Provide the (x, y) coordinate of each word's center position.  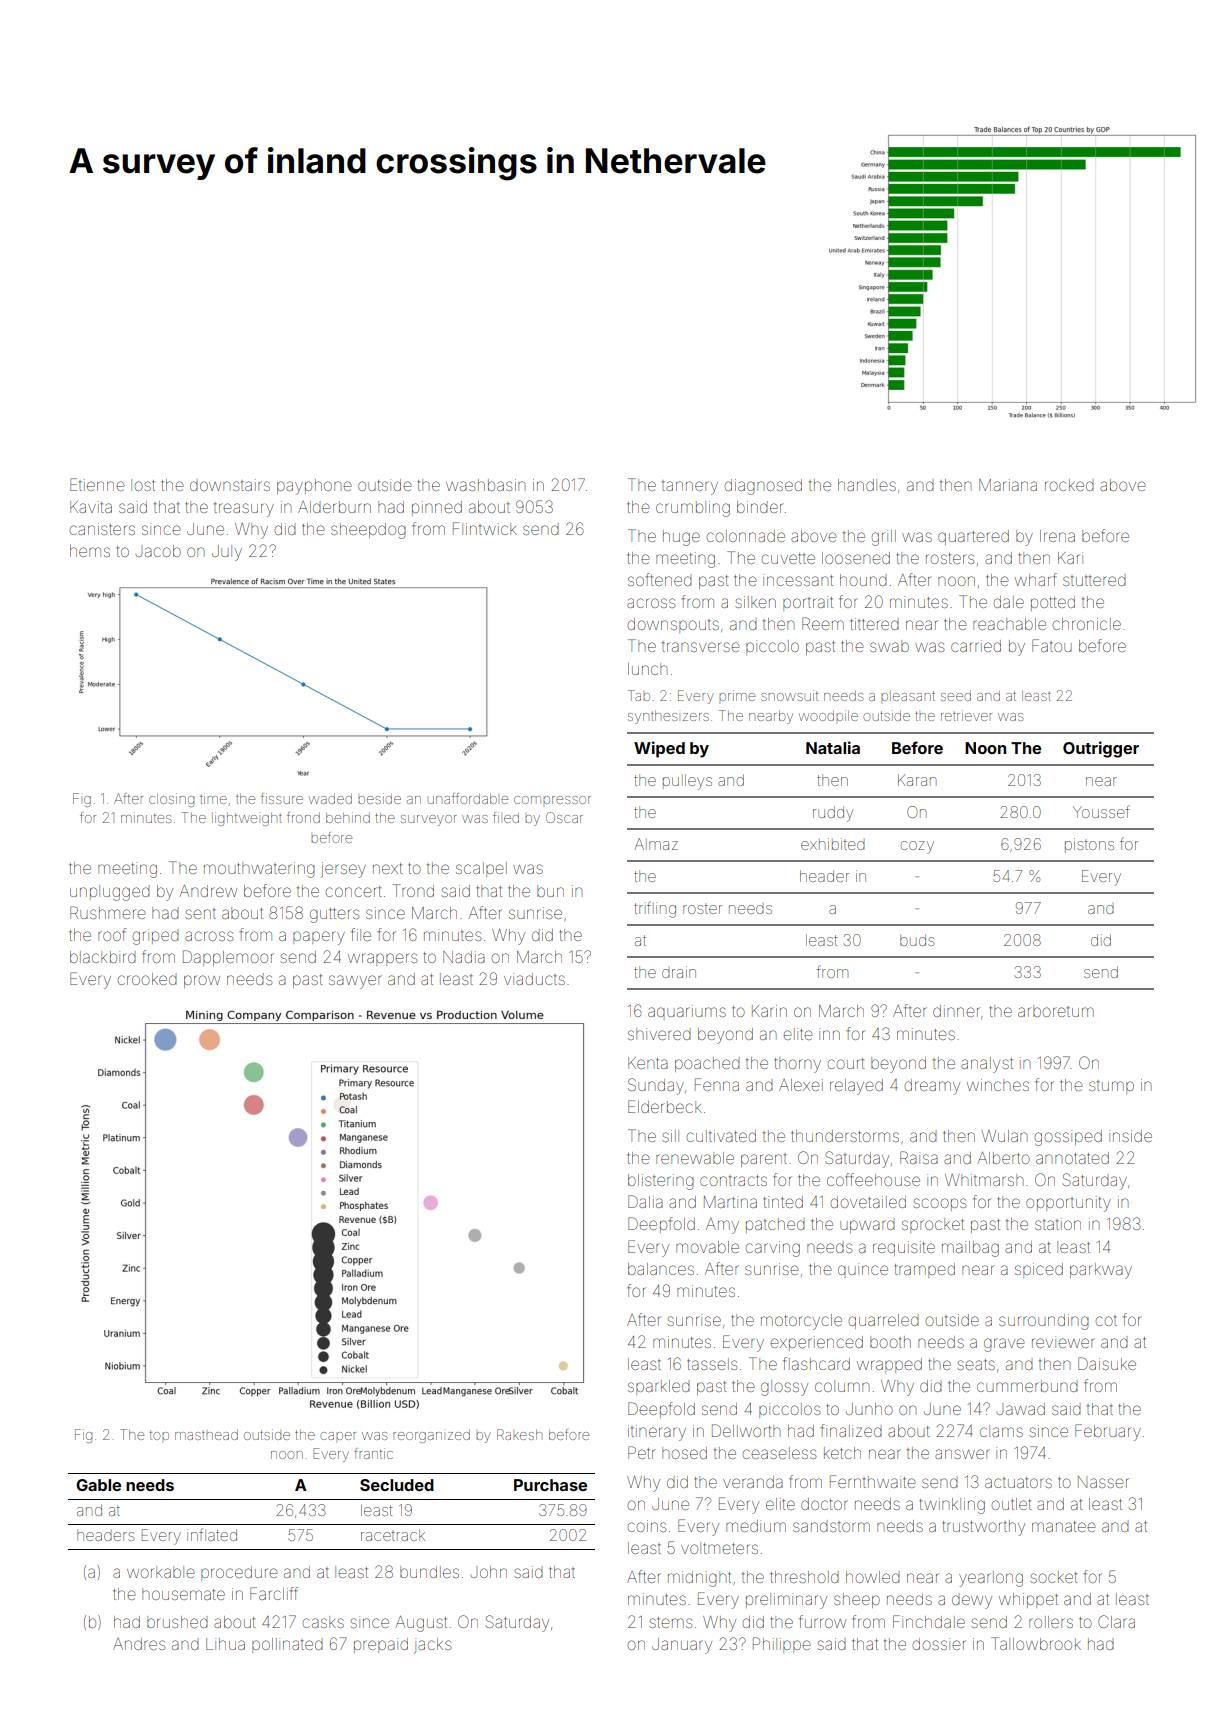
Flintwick (485, 528)
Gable (98, 1485)
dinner (956, 1011)
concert (354, 891)
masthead (206, 1435)
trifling (655, 909)
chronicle (1087, 624)
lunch (647, 669)
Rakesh (519, 1434)
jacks (432, 1646)
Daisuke (1107, 1363)
